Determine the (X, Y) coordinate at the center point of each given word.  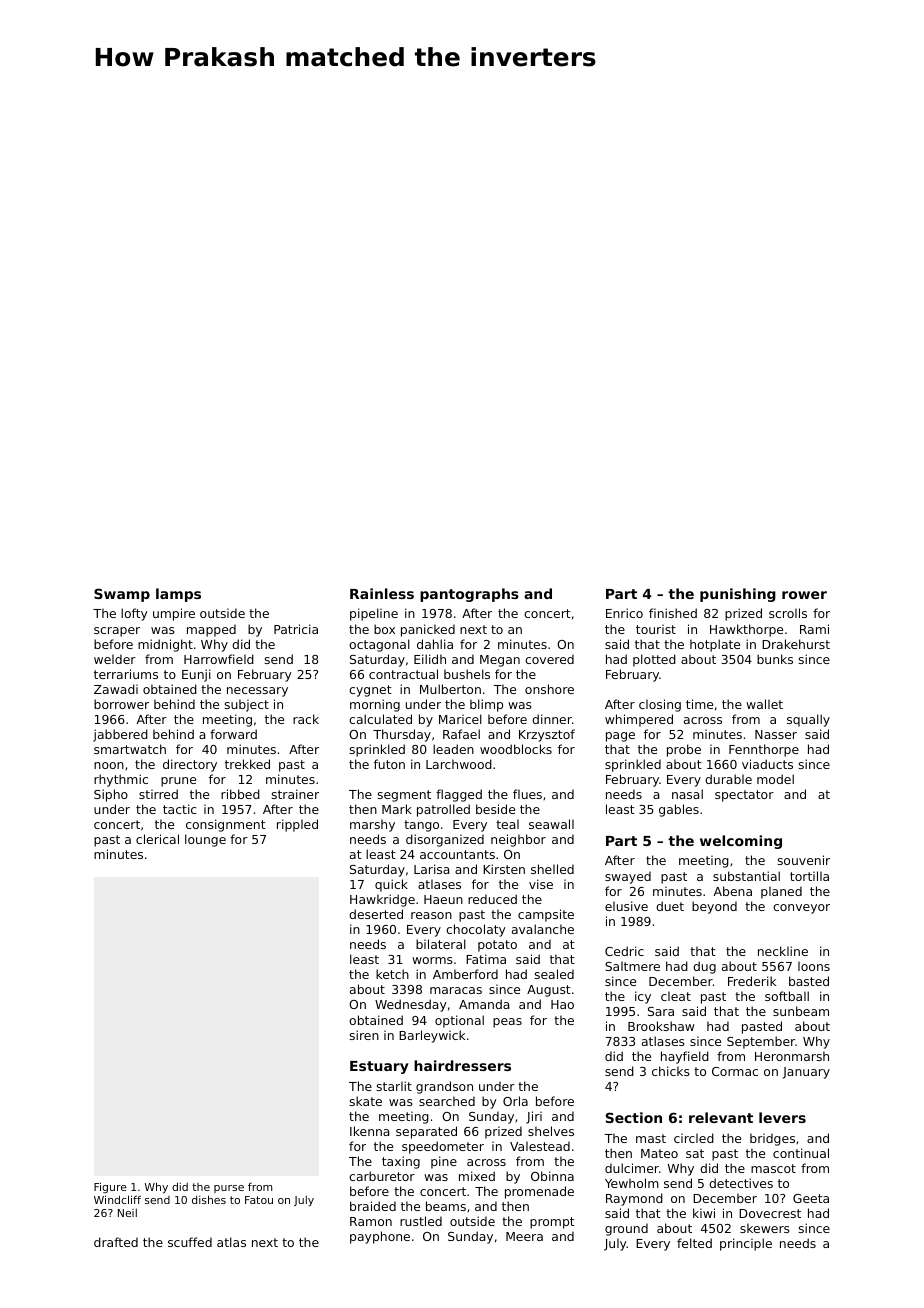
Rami (814, 629)
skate (365, 1101)
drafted (116, 1242)
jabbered (120, 735)
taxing (401, 1162)
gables (679, 810)
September (761, 1042)
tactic (179, 809)
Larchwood (459, 764)
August (549, 991)
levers (782, 1117)
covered (549, 659)
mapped (211, 630)
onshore (549, 689)
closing (660, 705)
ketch (392, 974)
